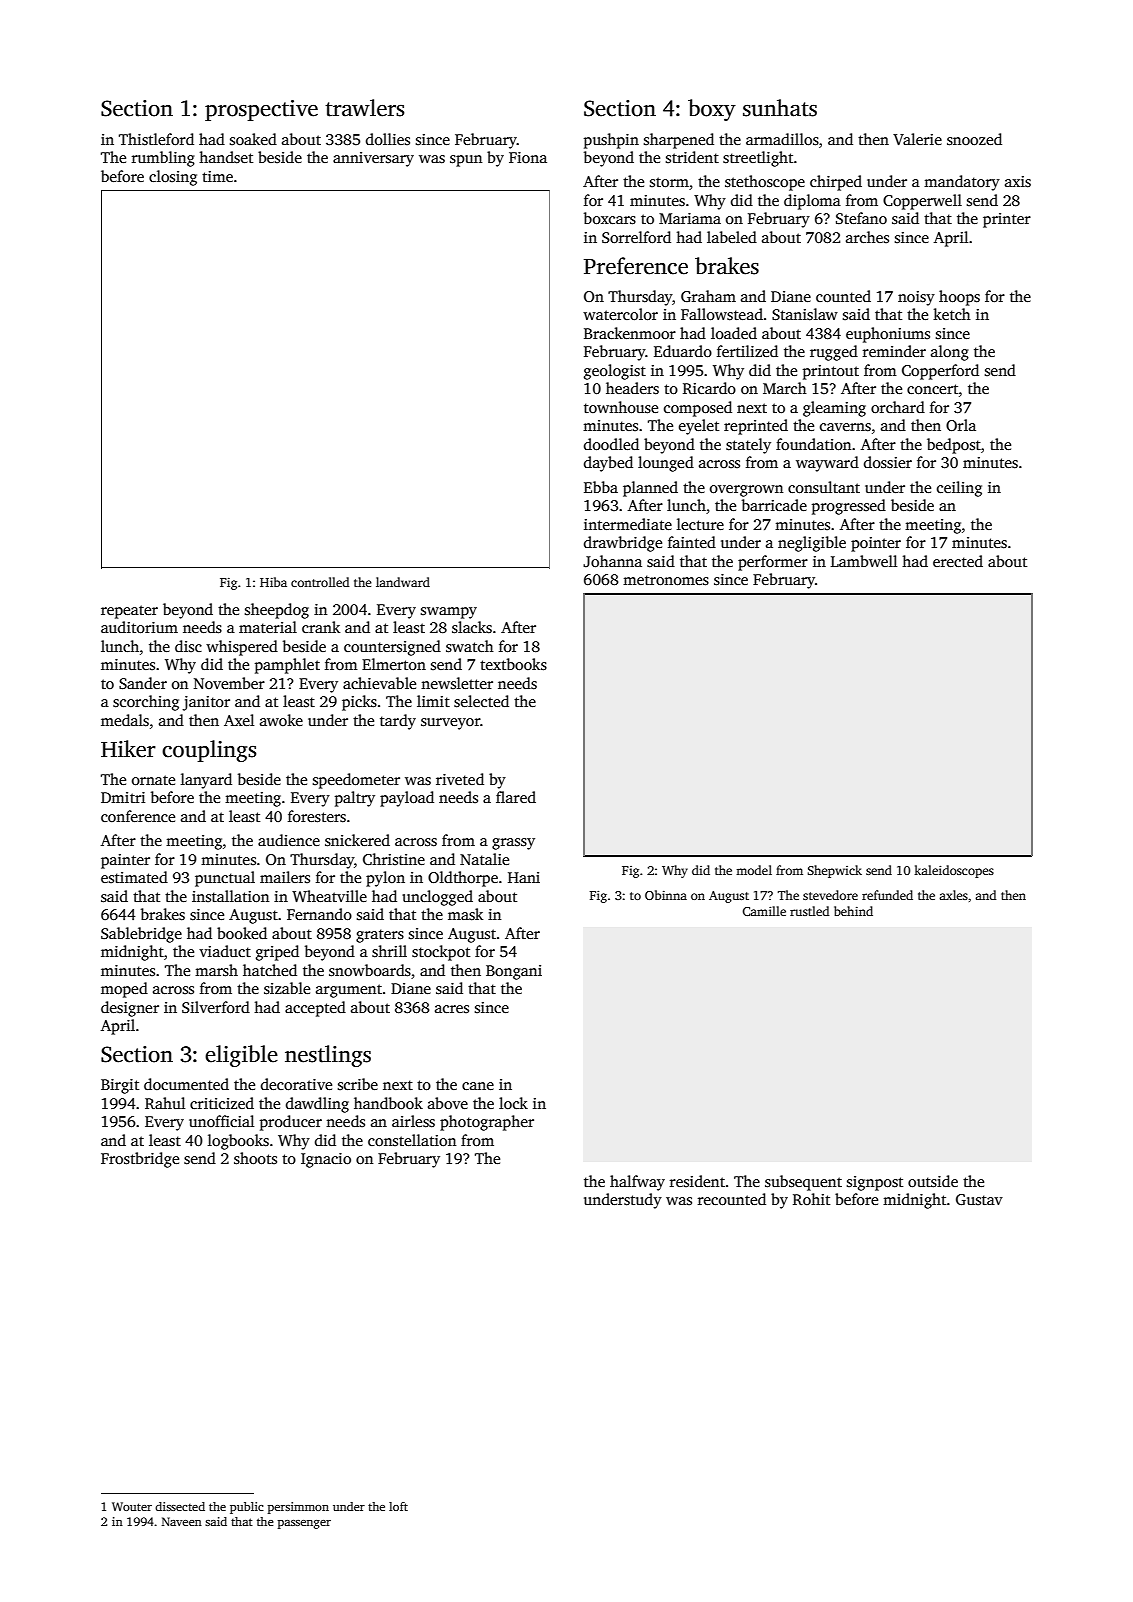 The image size is (1133, 1602). Describe the element at coordinates (139, 627) in the image. I see `auditorium` at that location.
